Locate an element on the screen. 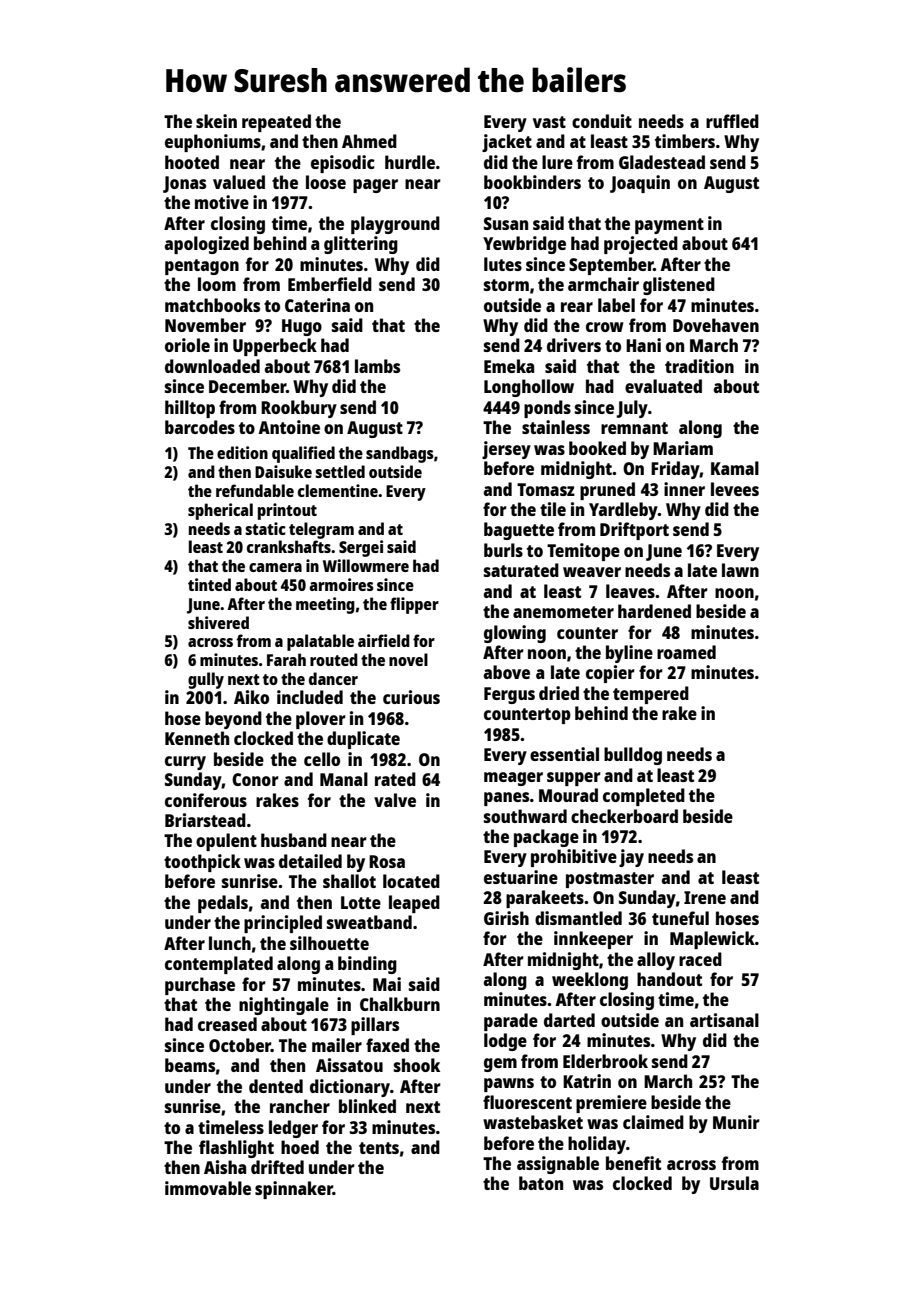 The image size is (924, 1311). lambs is located at coordinates (377, 366).
